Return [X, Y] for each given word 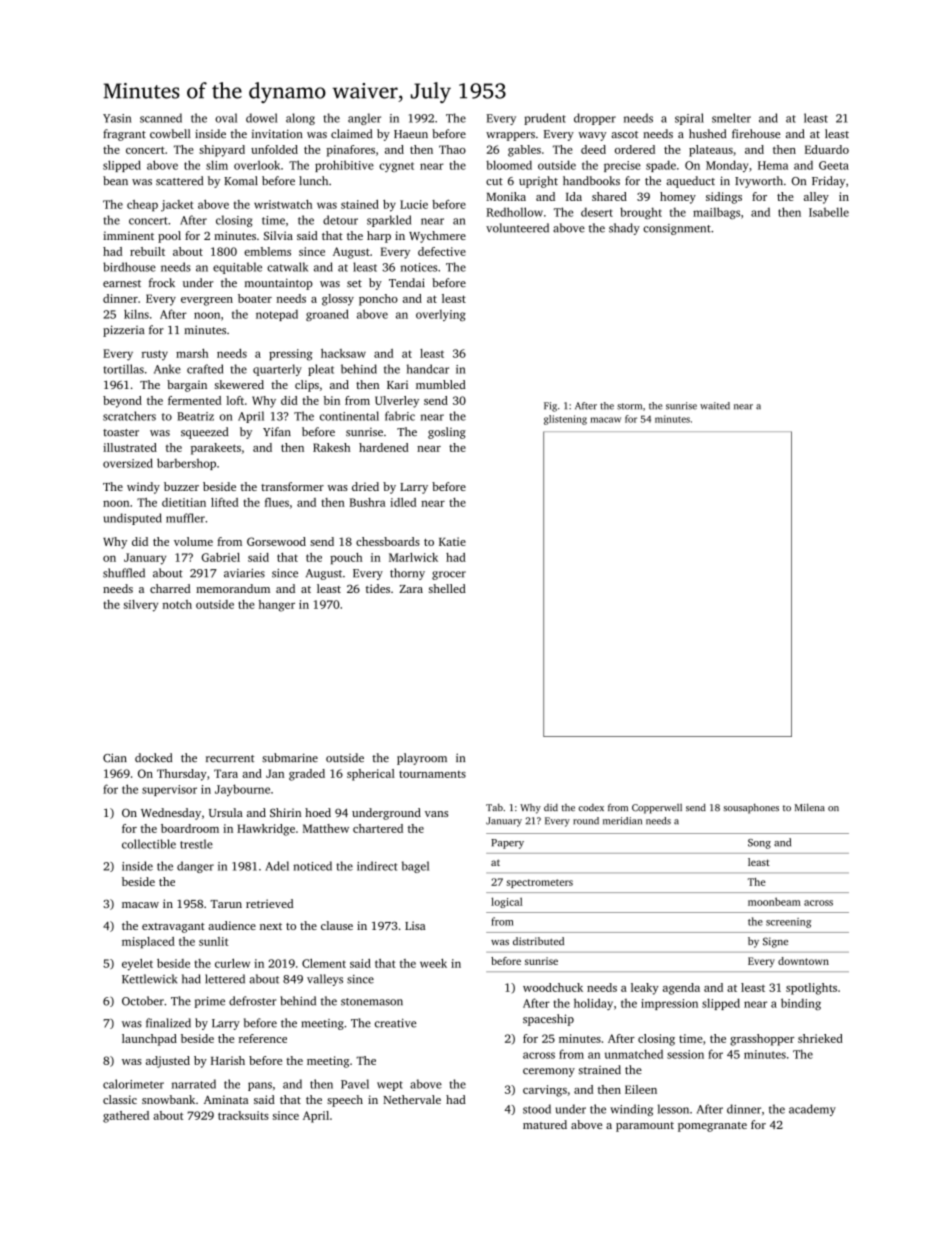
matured [545, 1124]
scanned [161, 118]
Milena [810, 807]
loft [235, 400]
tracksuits [243, 1115]
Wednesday [171, 814]
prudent [545, 119]
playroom [422, 759]
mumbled [440, 384]
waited [715, 406]
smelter [731, 118]
